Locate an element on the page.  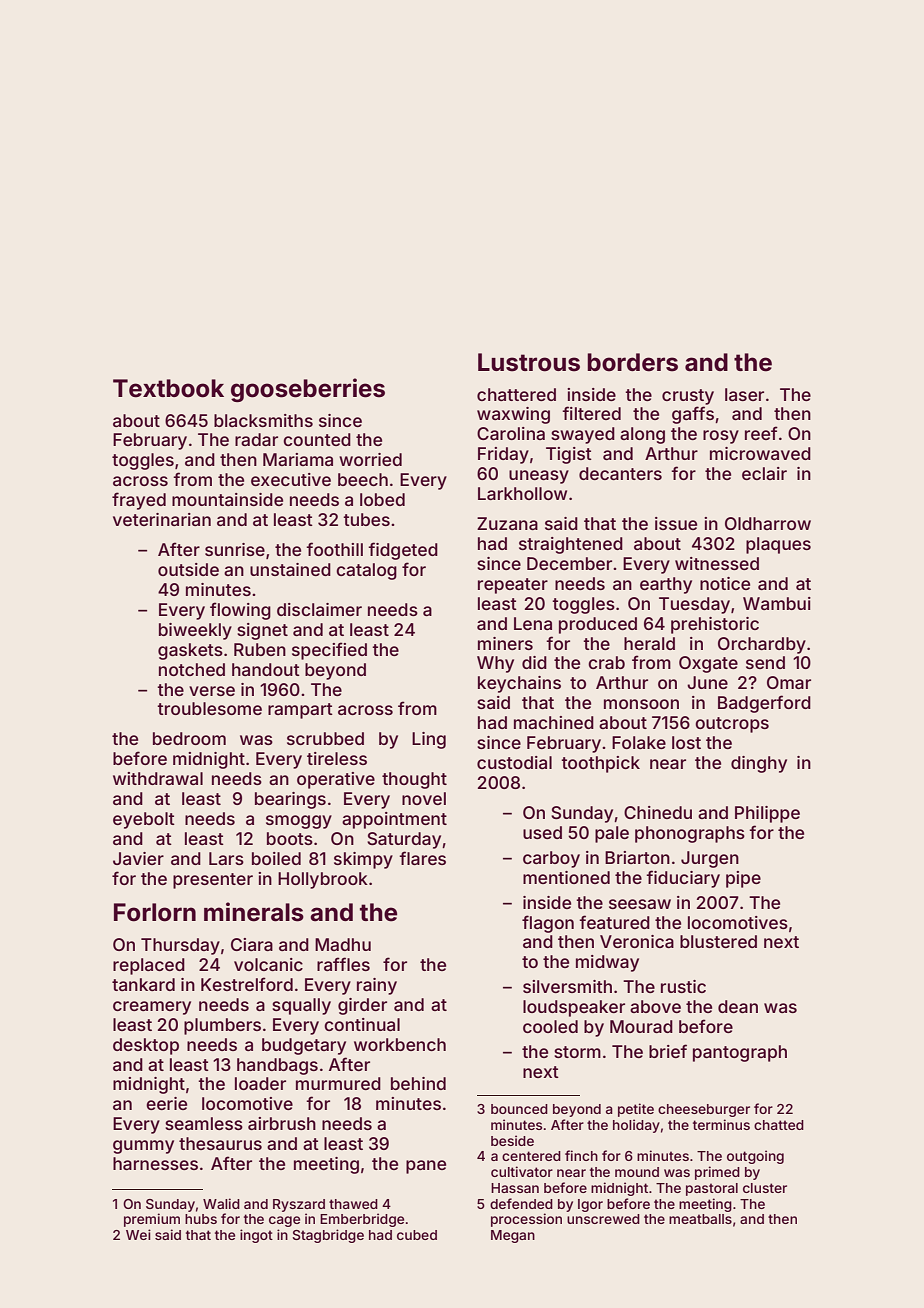
Chinedu is located at coordinates (658, 812).
